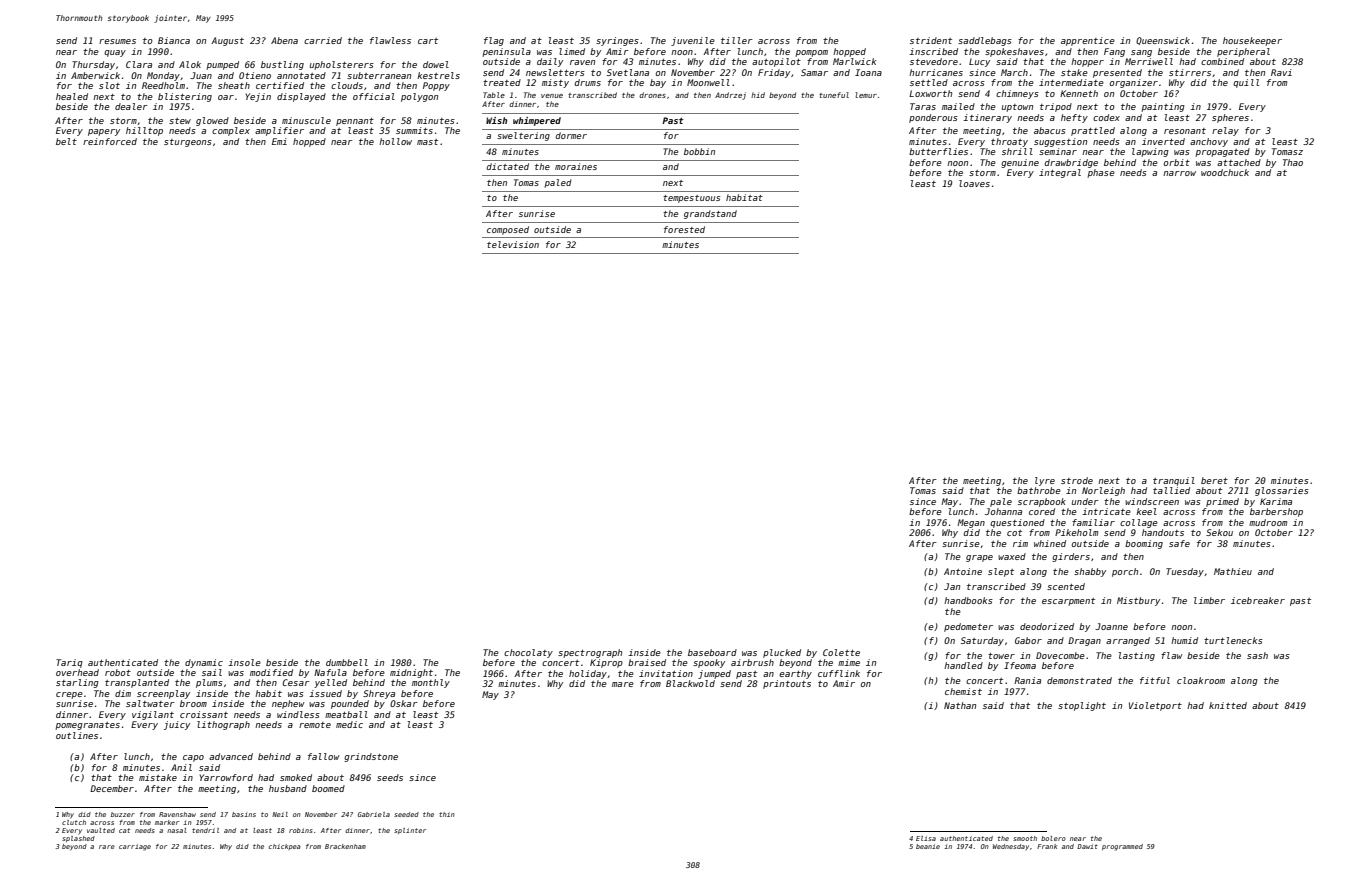 This image has height=887, width=1372. Describe the element at coordinates (78, 839) in the image. I see `splashed` at that location.
